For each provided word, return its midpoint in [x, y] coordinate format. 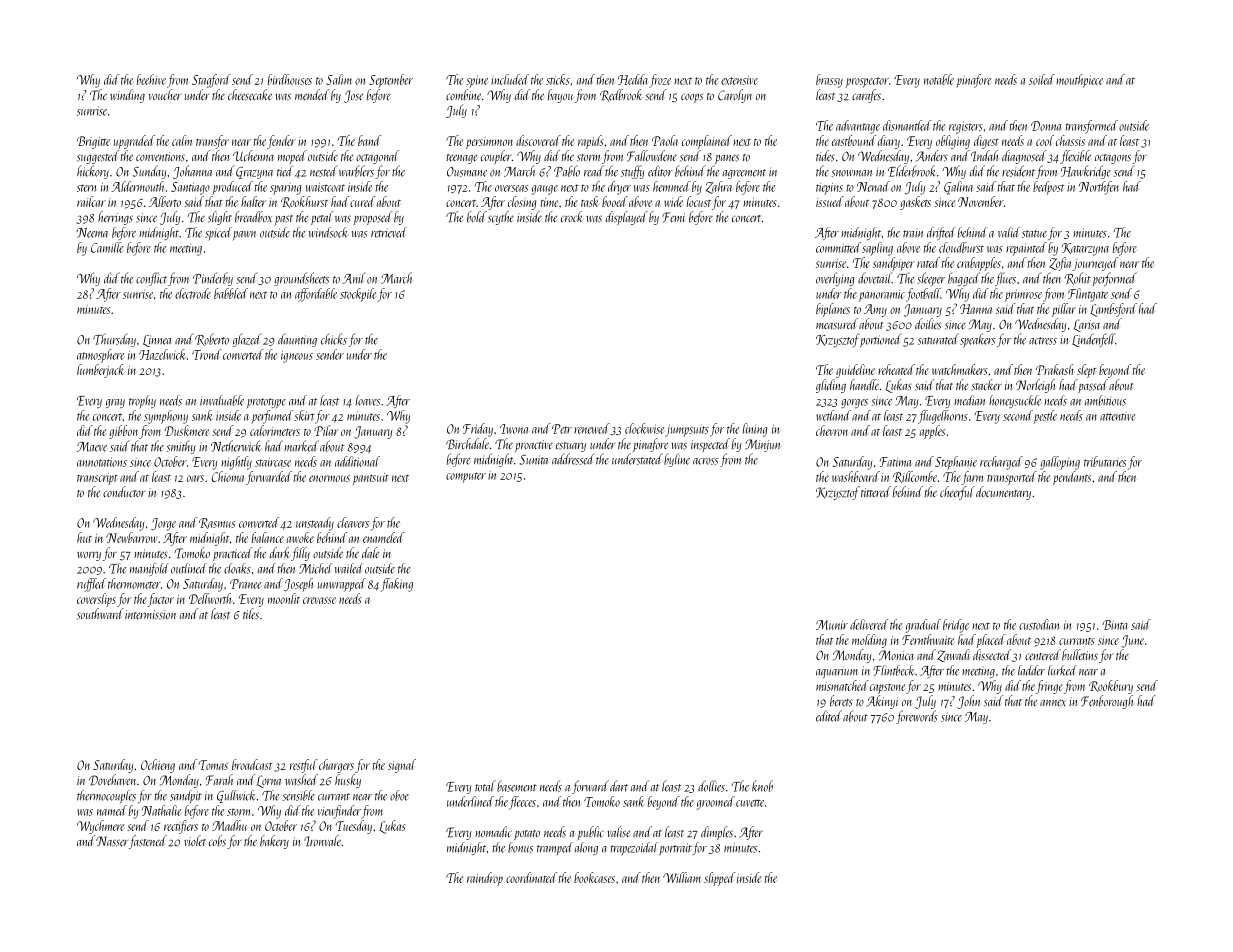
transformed [1092, 127]
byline [677, 460]
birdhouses [290, 79]
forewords [917, 717]
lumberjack [101, 371]
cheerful [957, 493]
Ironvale [322, 841]
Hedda [633, 79]
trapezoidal [634, 849]
